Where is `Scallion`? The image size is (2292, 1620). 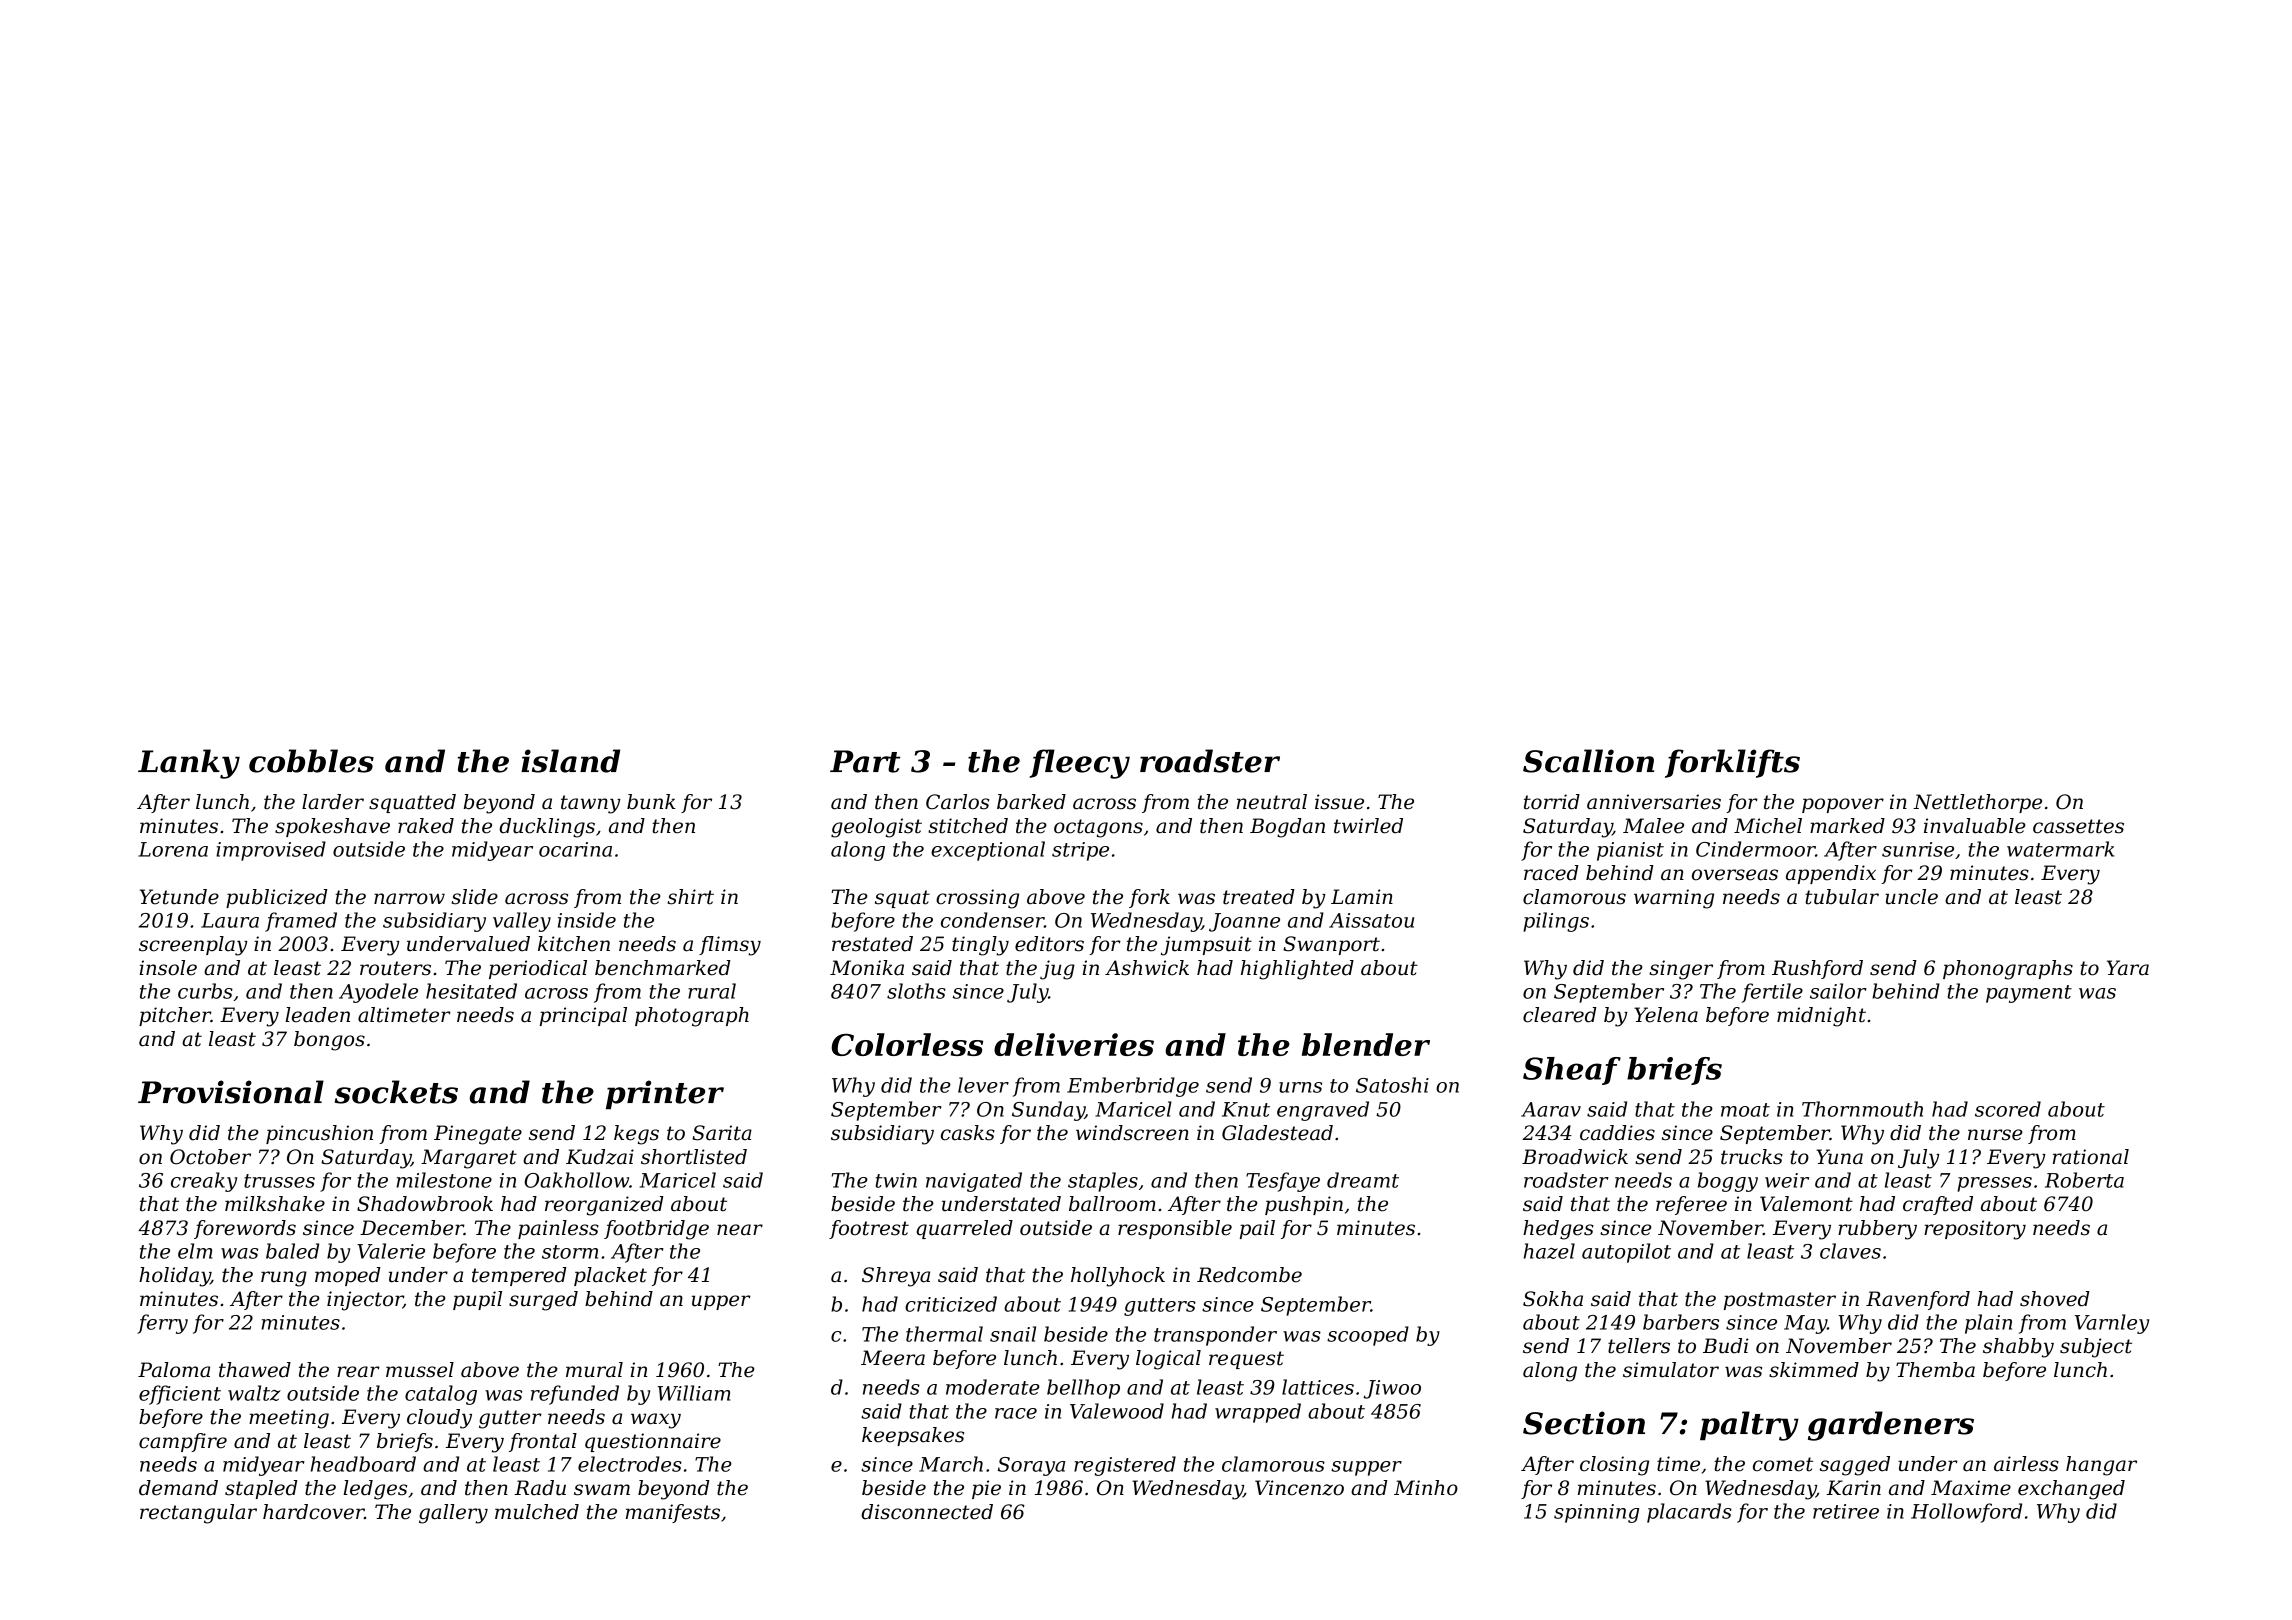 Scallion is located at coordinates (1588, 761).
